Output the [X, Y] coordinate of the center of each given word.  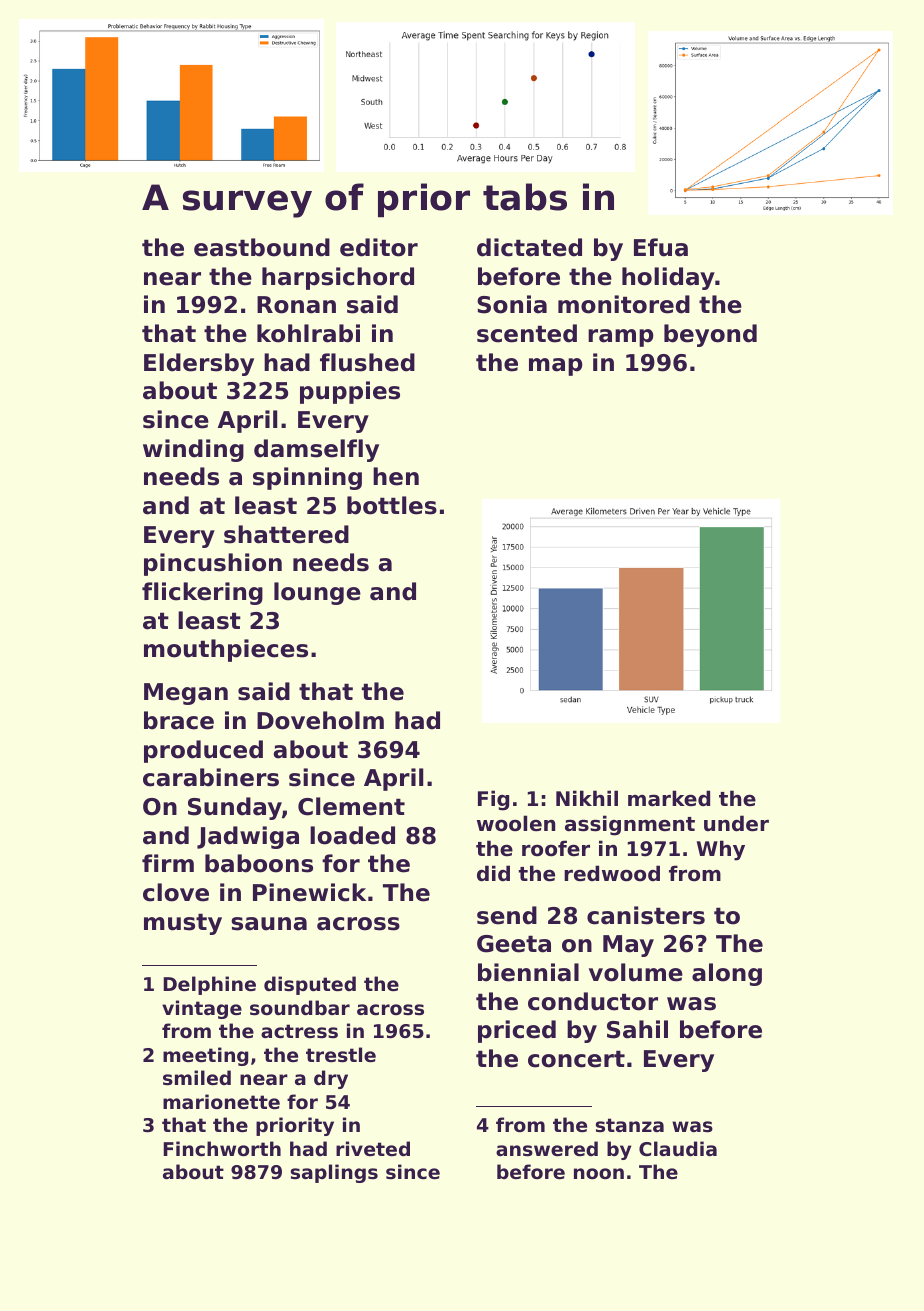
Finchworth [222, 1148]
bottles [392, 505]
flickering [202, 593]
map [555, 367]
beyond [710, 335]
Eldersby [199, 364]
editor [379, 247]
